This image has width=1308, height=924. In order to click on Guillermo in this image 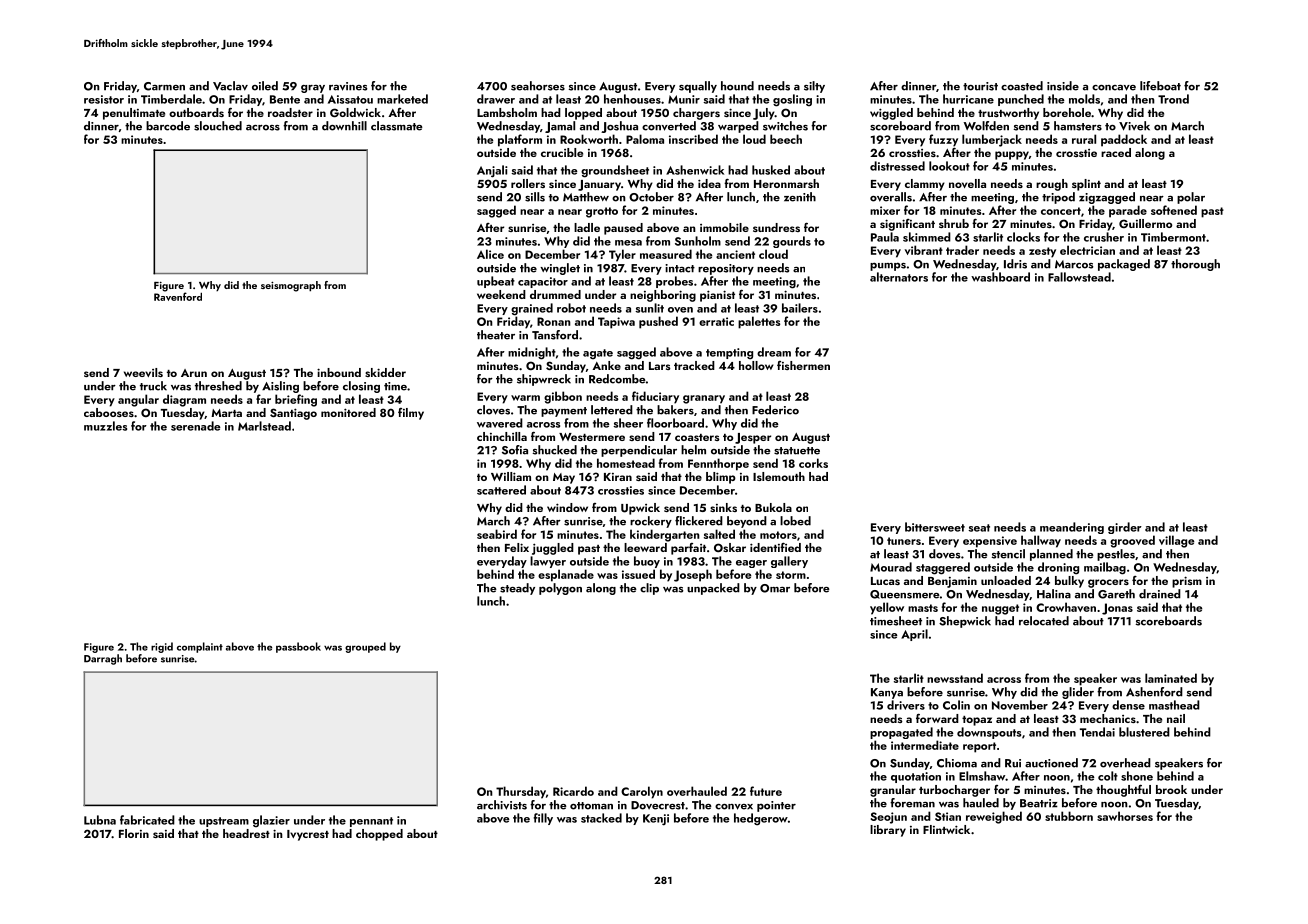, I will do `click(1145, 223)`.
